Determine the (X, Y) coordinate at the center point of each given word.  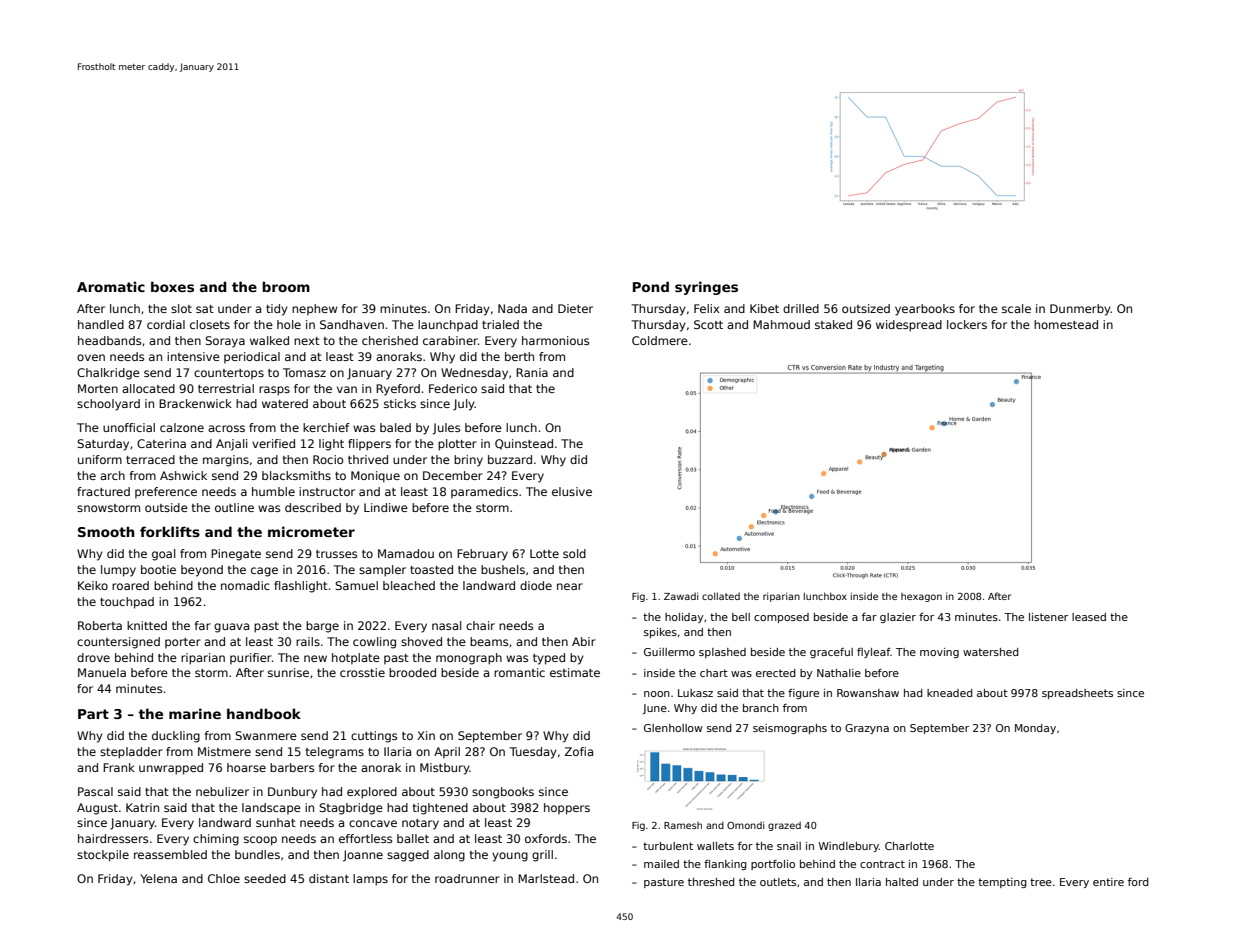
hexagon (921, 597)
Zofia (579, 751)
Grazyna (867, 729)
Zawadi (681, 596)
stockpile (103, 856)
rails (308, 641)
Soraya (225, 342)
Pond (651, 286)
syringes (706, 288)
